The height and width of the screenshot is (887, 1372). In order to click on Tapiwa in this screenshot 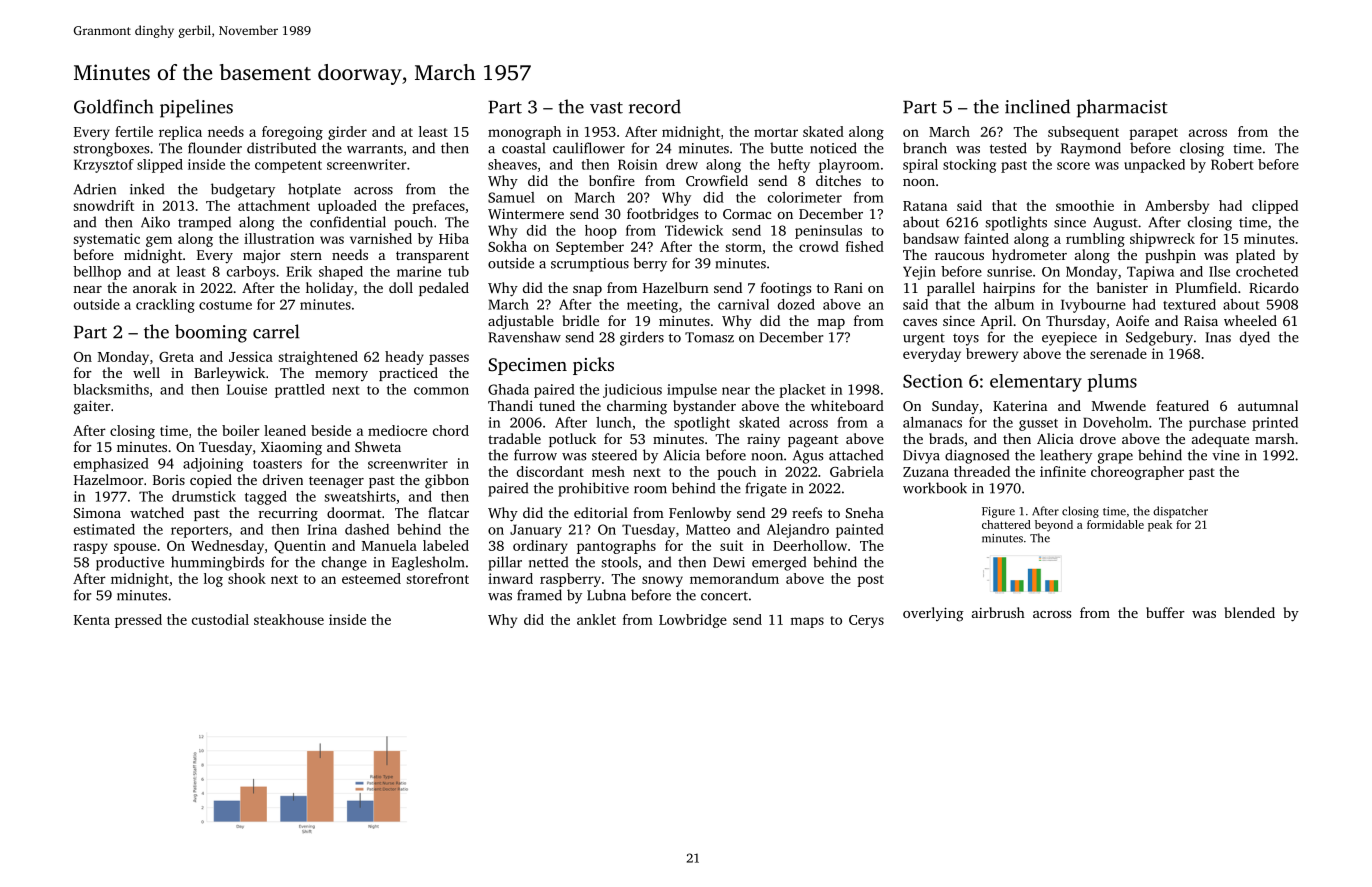, I will do `click(1150, 273)`.
